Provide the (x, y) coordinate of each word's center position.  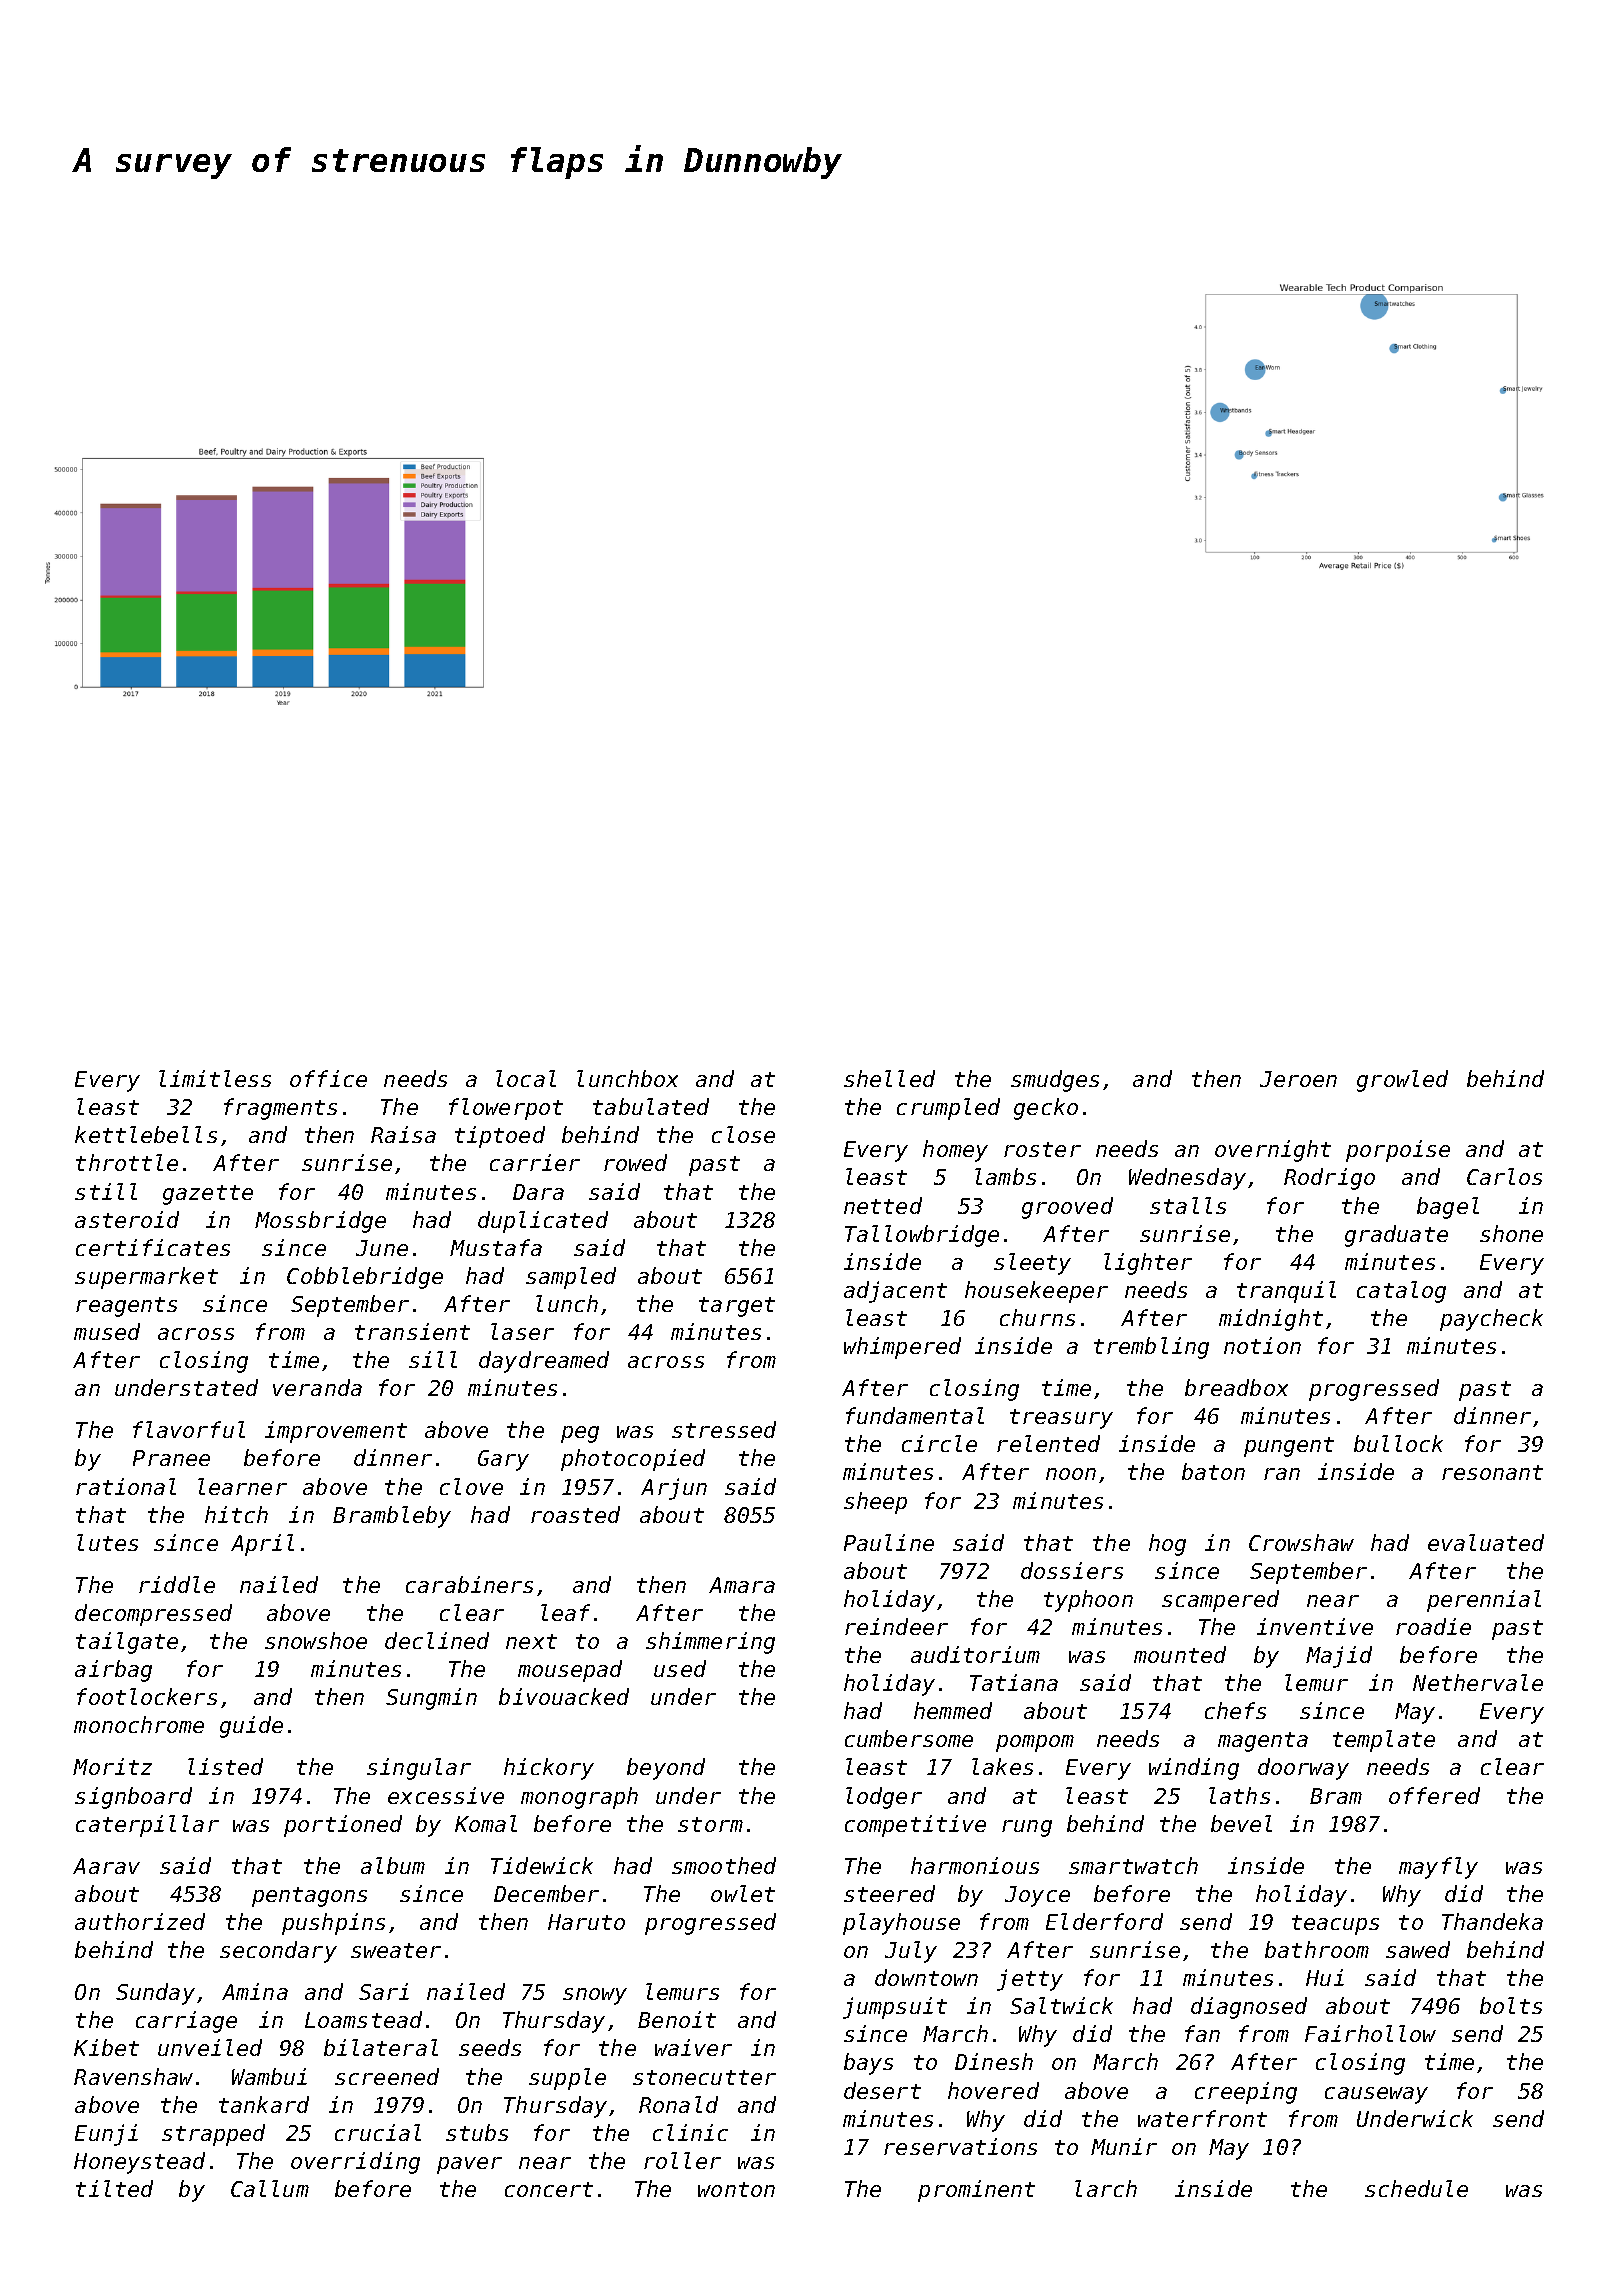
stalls (1188, 1205)
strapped (213, 2135)
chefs (1235, 1710)
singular (419, 1769)
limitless (215, 1078)
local (526, 1078)
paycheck (1491, 1320)
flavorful (189, 1429)
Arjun (674, 1489)
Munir (1124, 2146)
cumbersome (909, 1738)
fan (1202, 2033)
